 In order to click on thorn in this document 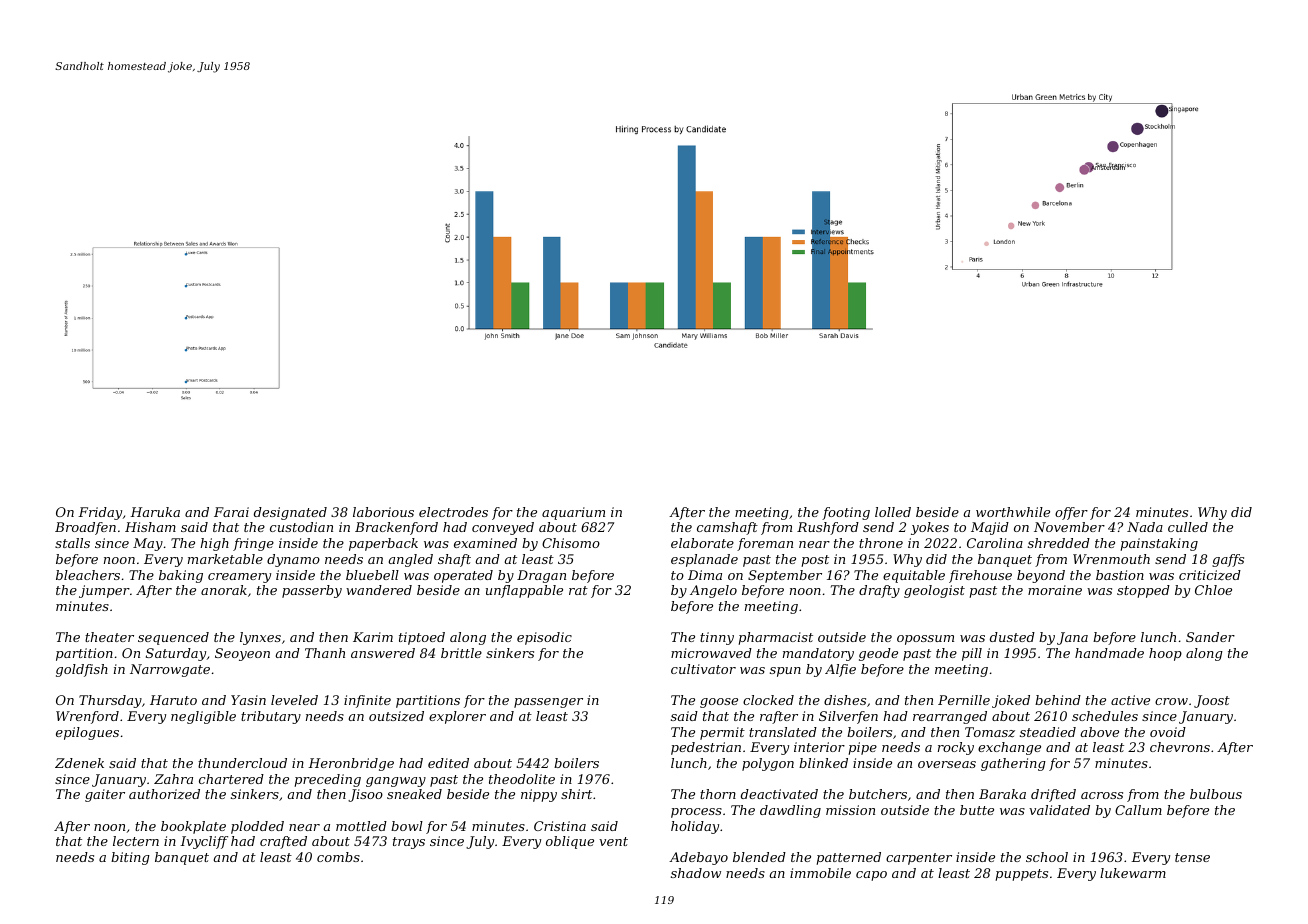, I will do `click(718, 794)`.
